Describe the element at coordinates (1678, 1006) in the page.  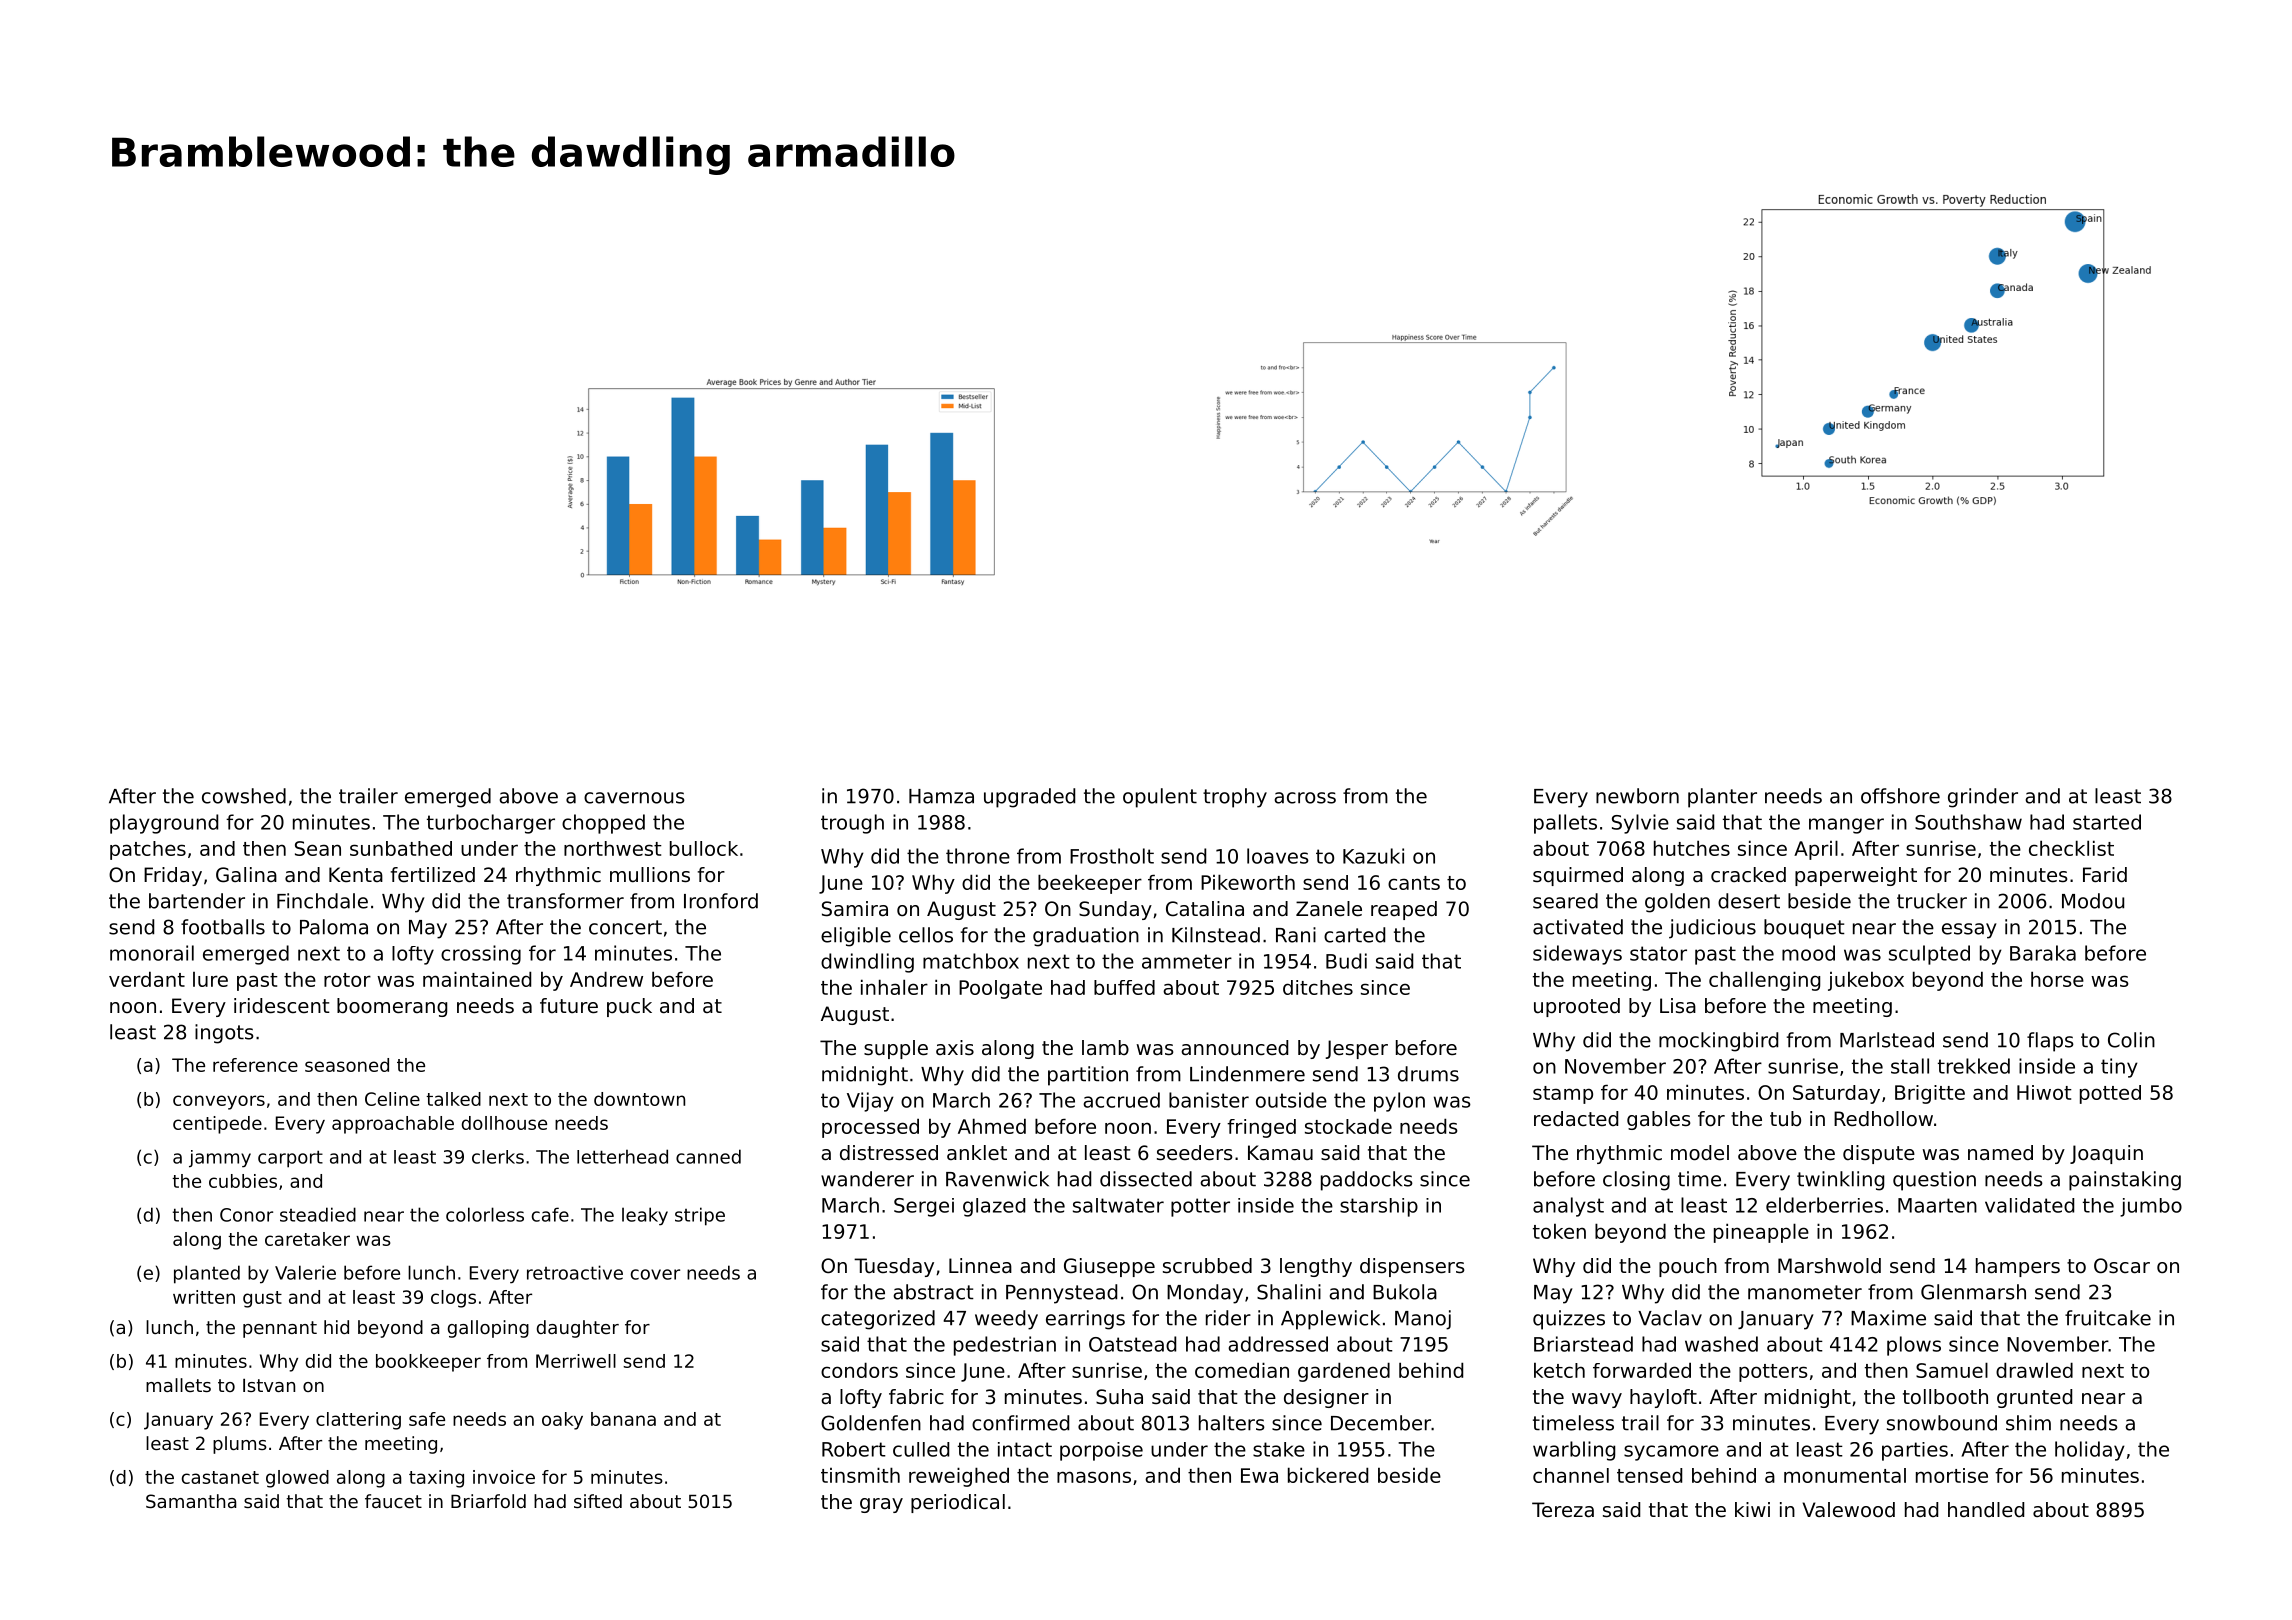
I see `Lisa` at that location.
